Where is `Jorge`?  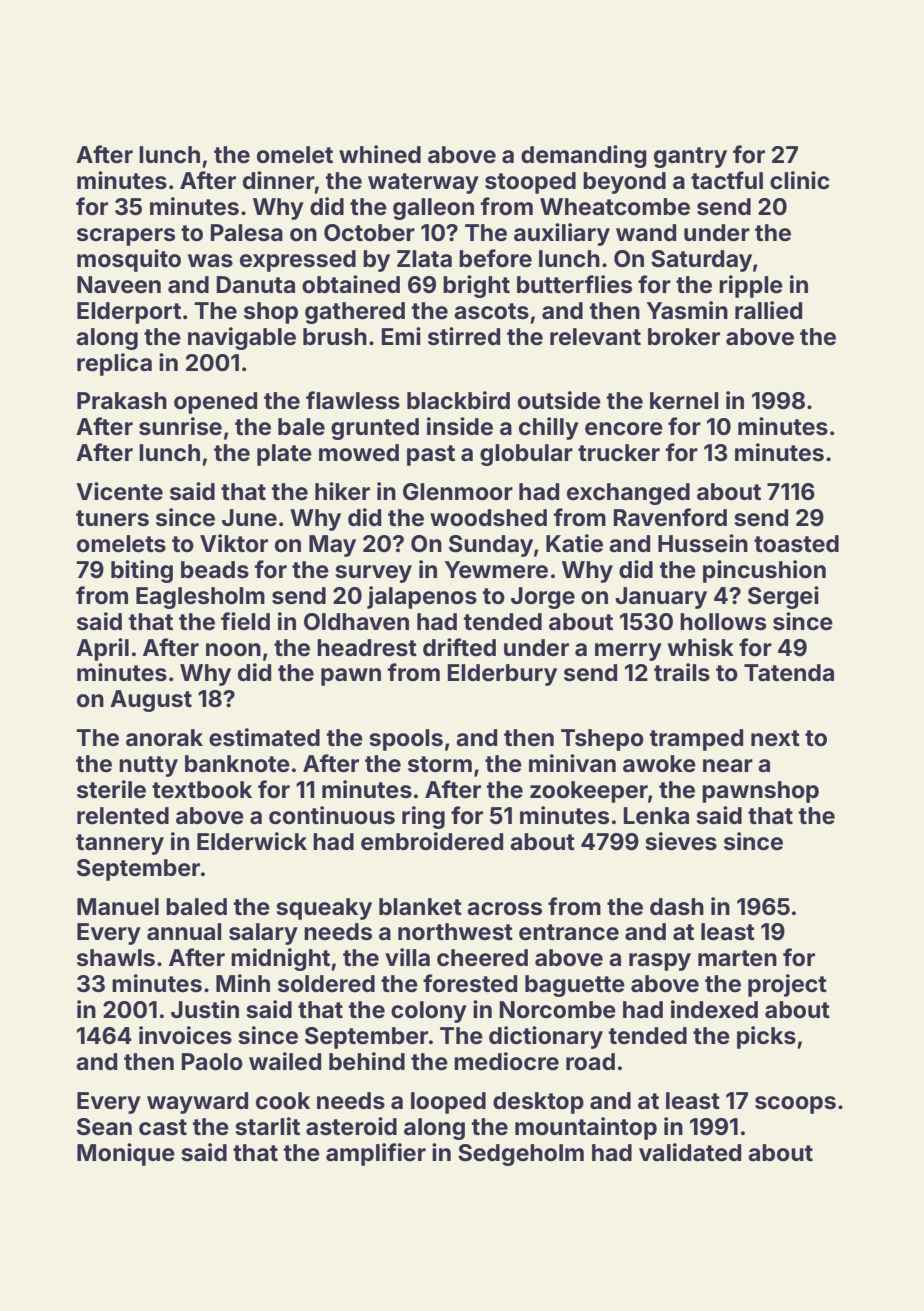
Jorge is located at coordinates (543, 598).
